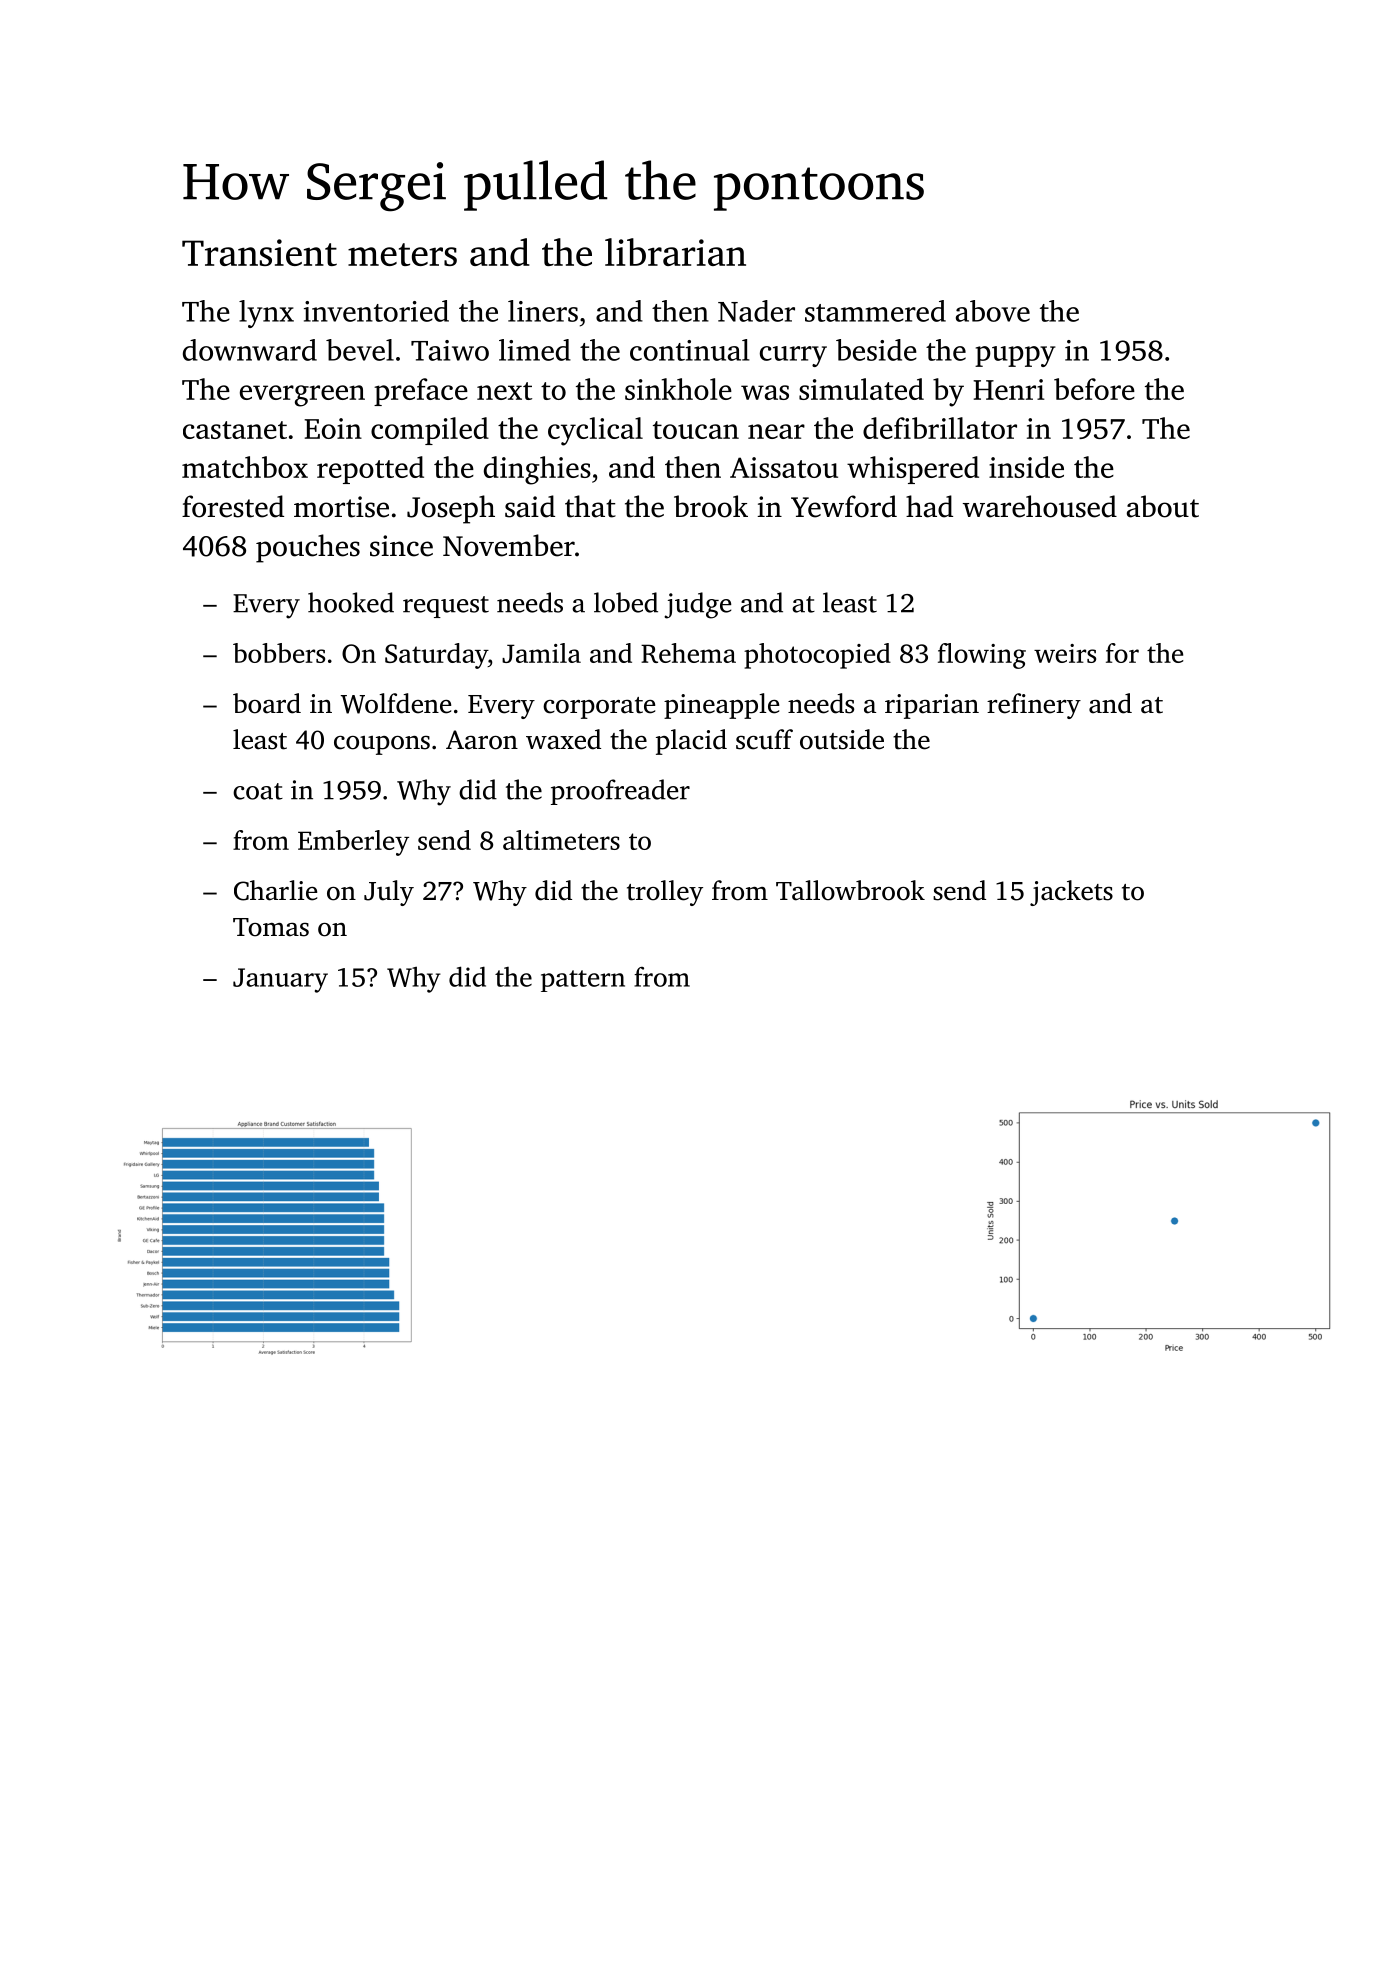  Describe the element at coordinates (583, 981) in the image. I see `pattern` at that location.
